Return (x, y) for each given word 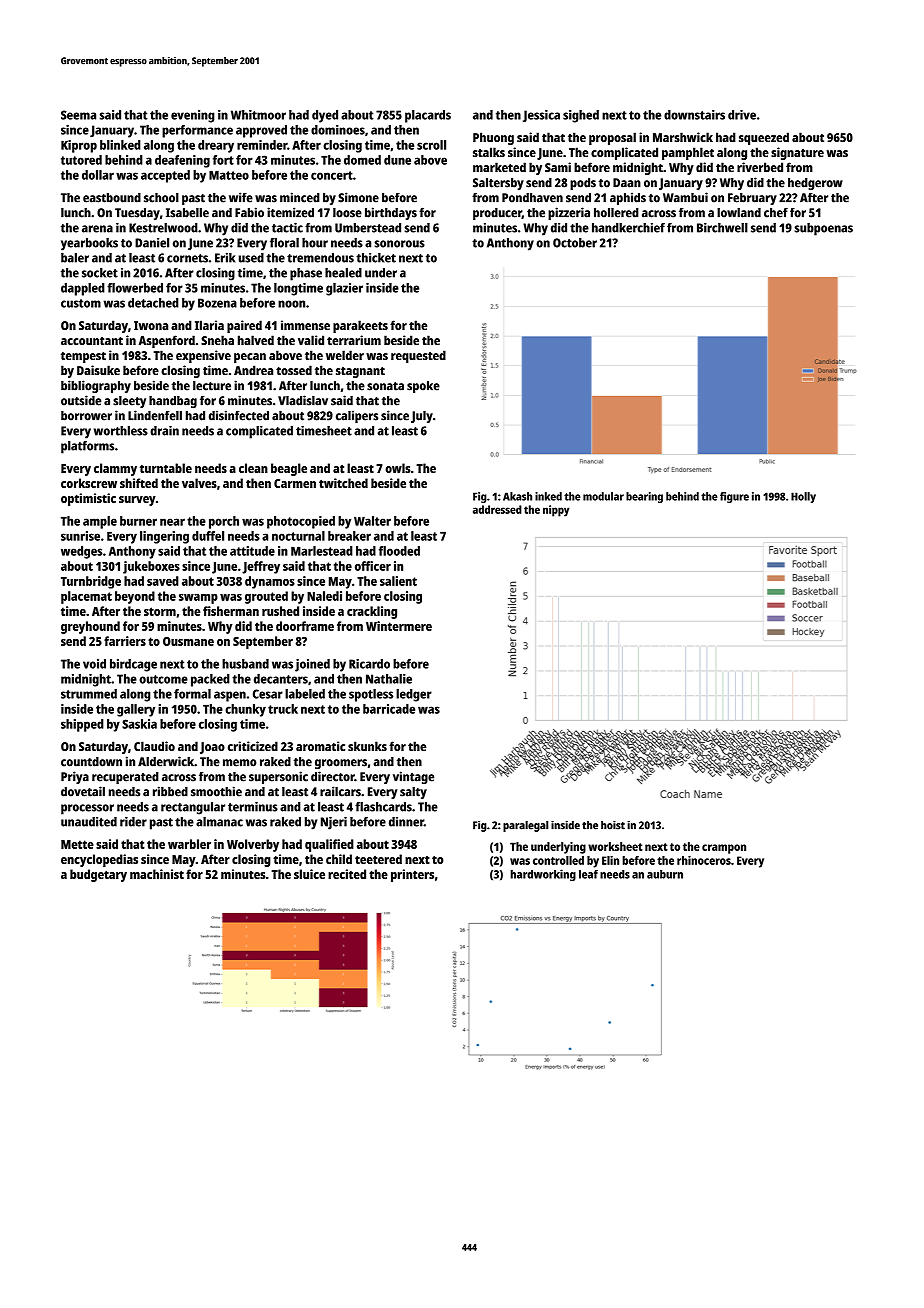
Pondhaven (532, 198)
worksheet (615, 846)
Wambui (685, 197)
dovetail (83, 791)
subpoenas (824, 229)
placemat (86, 597)
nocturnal (298, 536)
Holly (803, 497)
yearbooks (89, 244)
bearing (644, 497)
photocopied (301, 522)
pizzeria (569, 213)
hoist (613, 825)
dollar (98, 175)
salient (398, 581)
